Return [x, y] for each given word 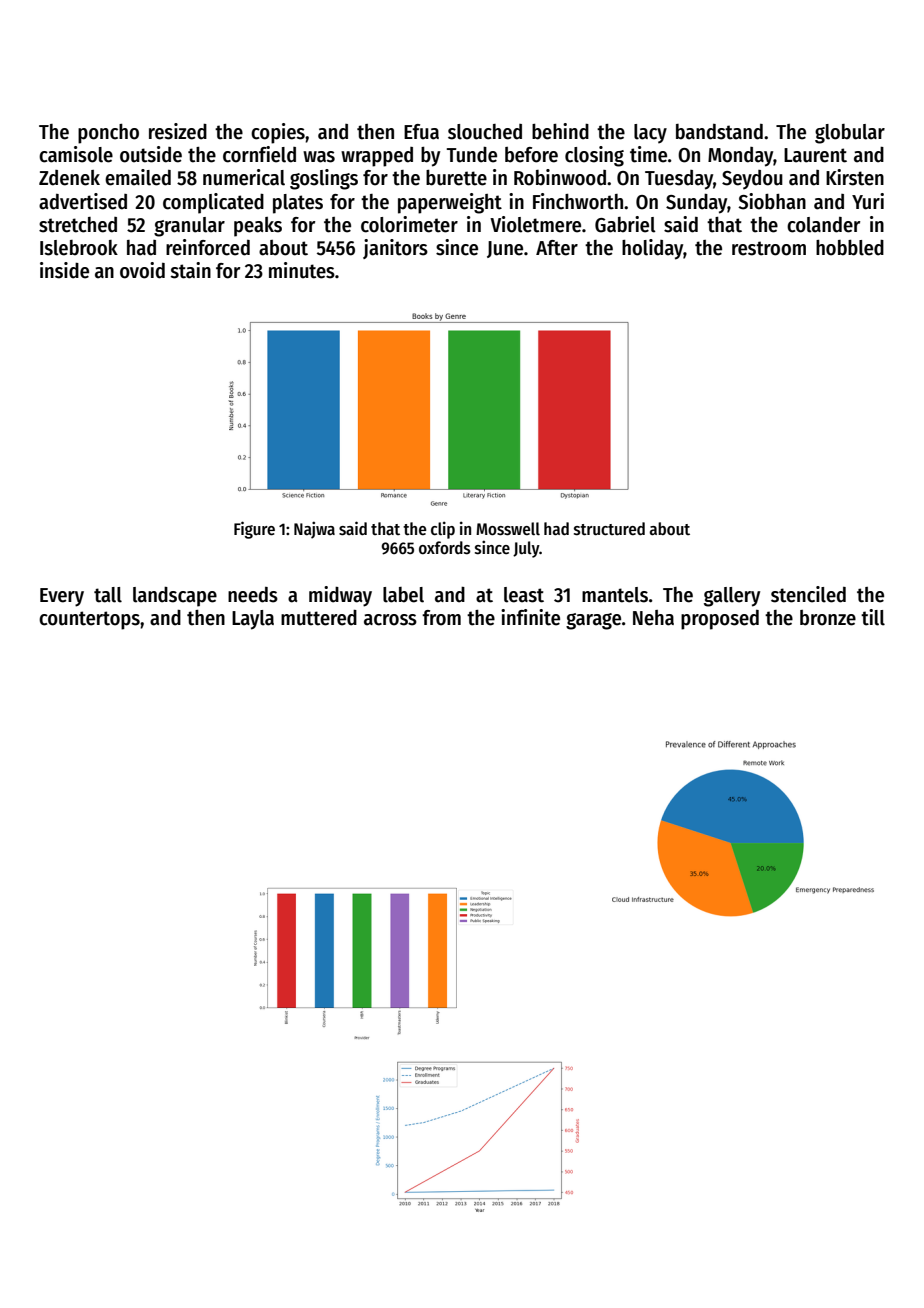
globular [850, 134]
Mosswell [508, 529]
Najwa [314, 530]
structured [609, 529]
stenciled [808, 594]
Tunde [472, 155]
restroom [769, 248]
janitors [395, 249]
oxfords [445, 548]
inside [64, 270]
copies [278, 133]
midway [340, 596]
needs [253, 595]
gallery [732, 597]
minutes [302, 270]
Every [62, 597]
